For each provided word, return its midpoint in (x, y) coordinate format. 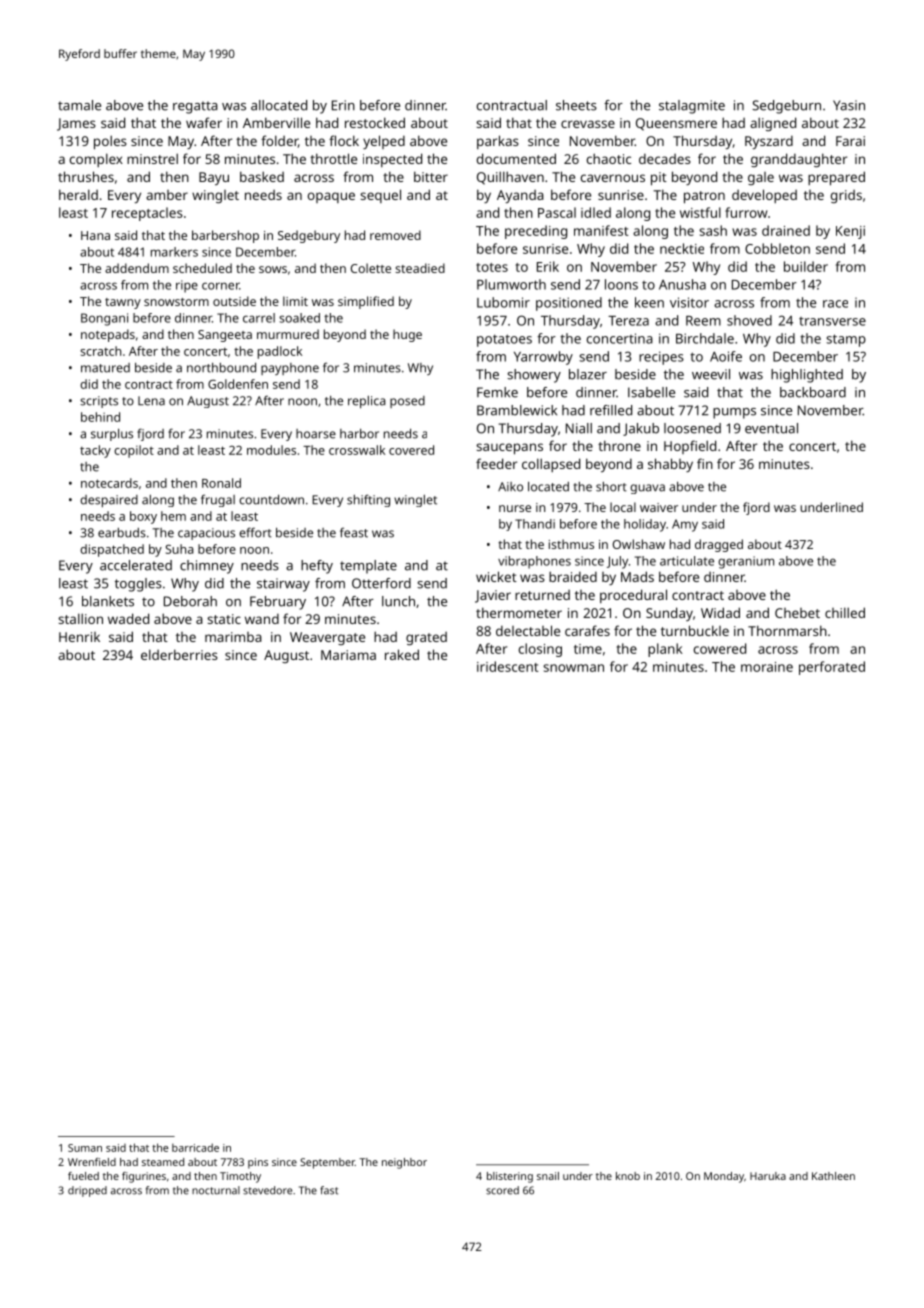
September (327, 1163)
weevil (711, 374)
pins (258, 1163)
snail (548, 1176)
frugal (218, 500)
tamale (79, 105)
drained (786, 230)
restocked (375, 122)
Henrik (79, 637)
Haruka (768, 1176)
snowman (573, 668)
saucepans (509, 449)
